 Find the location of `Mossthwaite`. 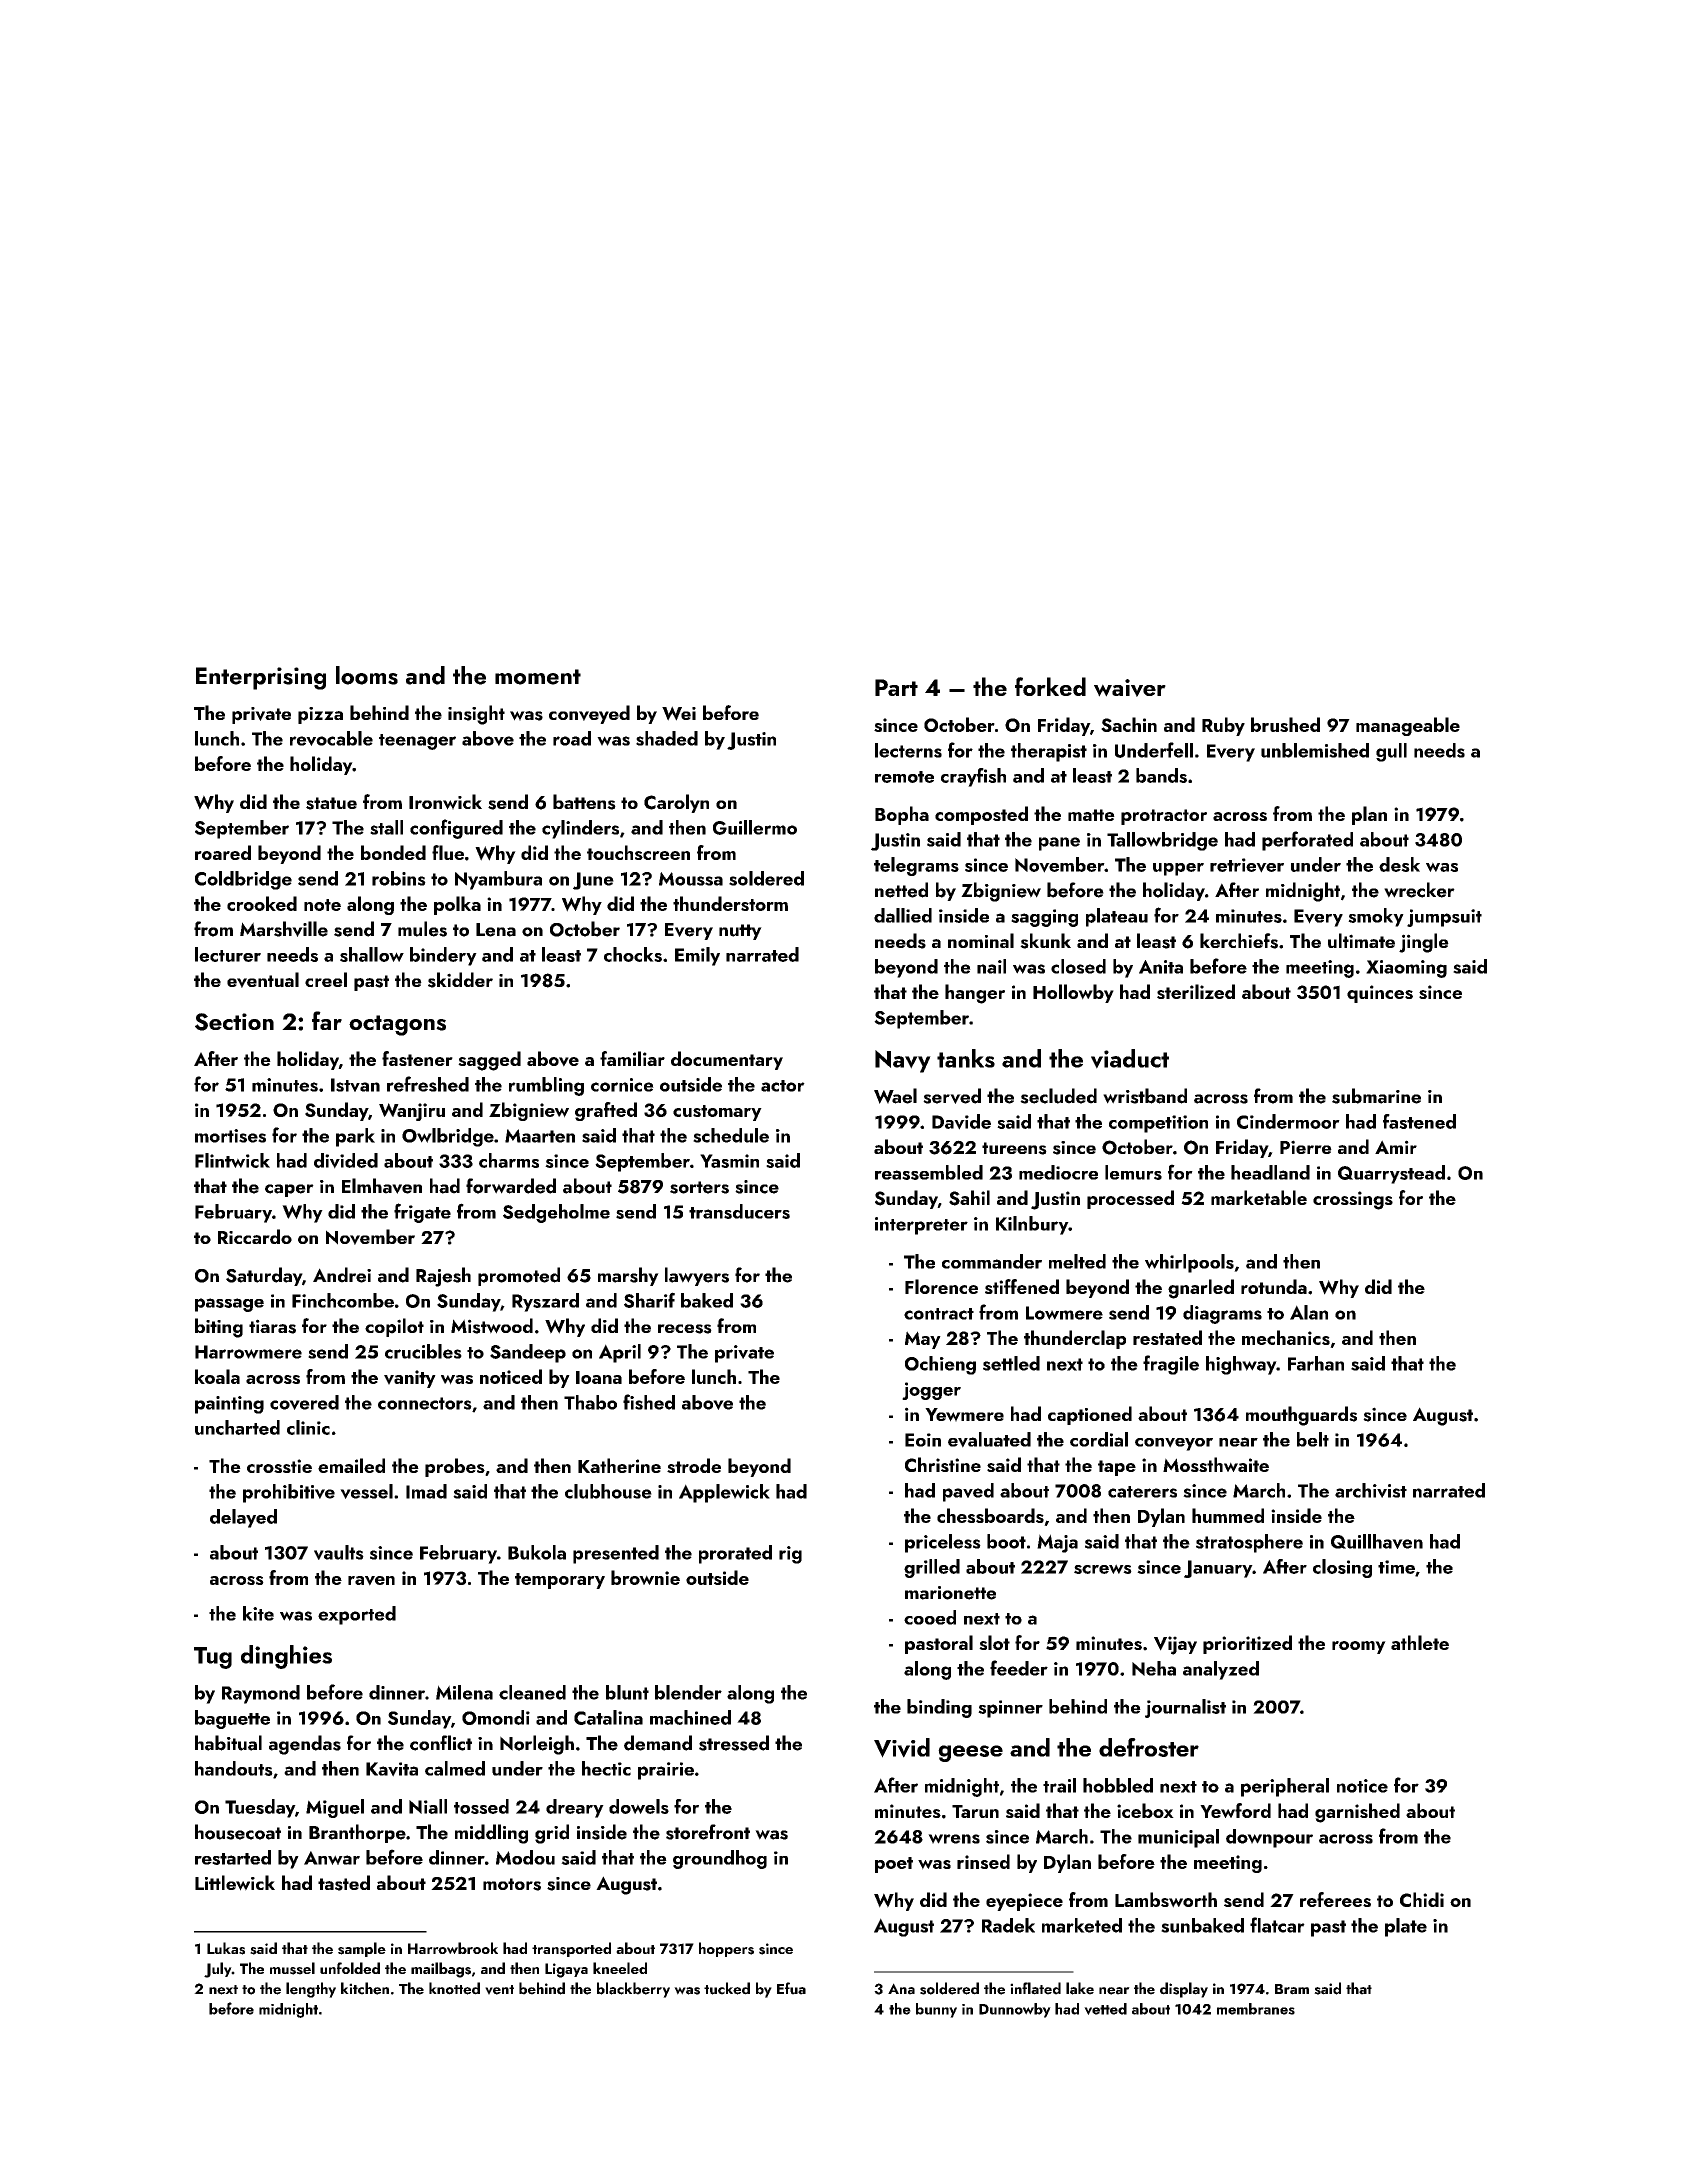

Mossthwaite is located at coordinates (1216, 1464).
